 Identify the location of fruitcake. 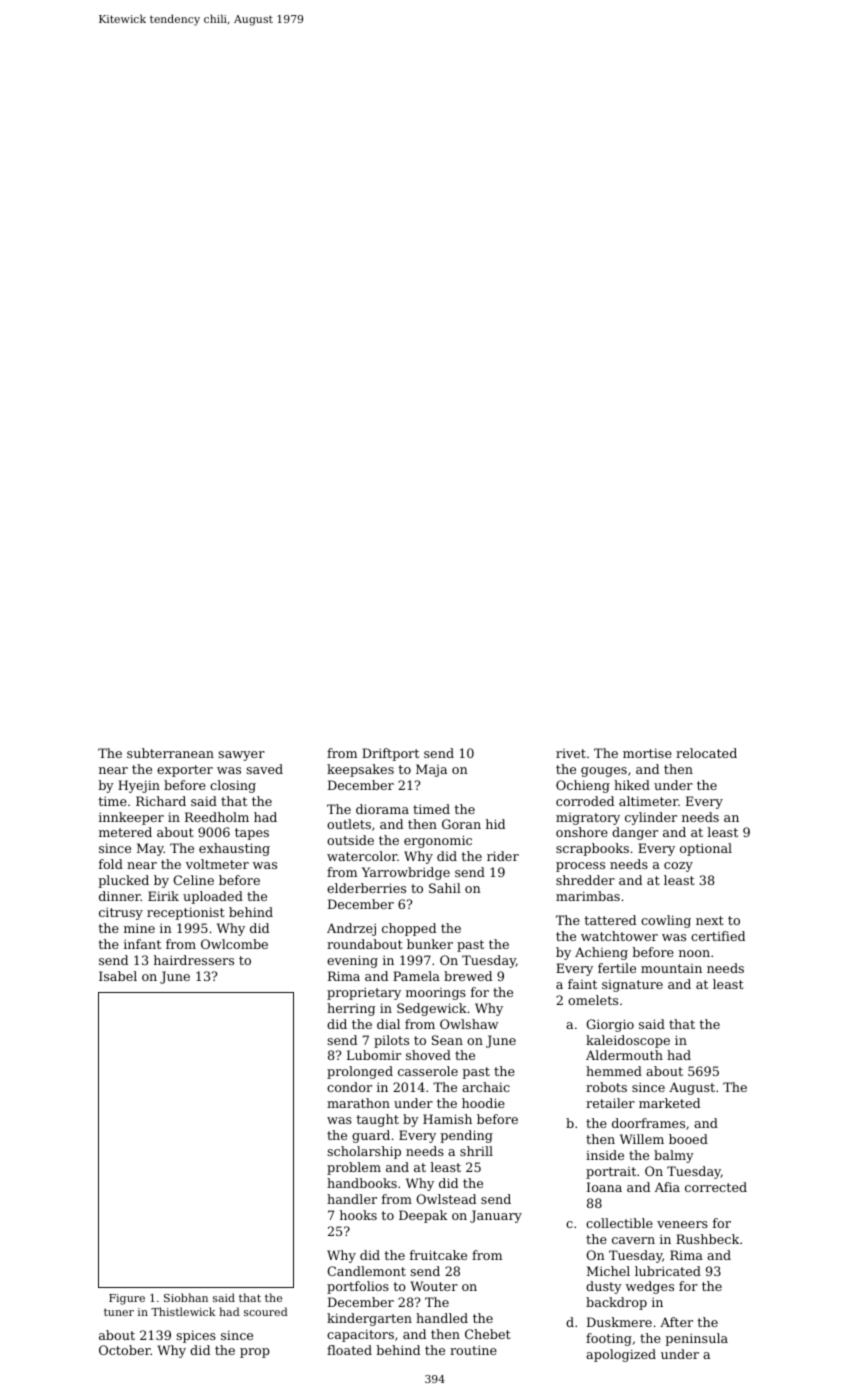
(438, 1255).
